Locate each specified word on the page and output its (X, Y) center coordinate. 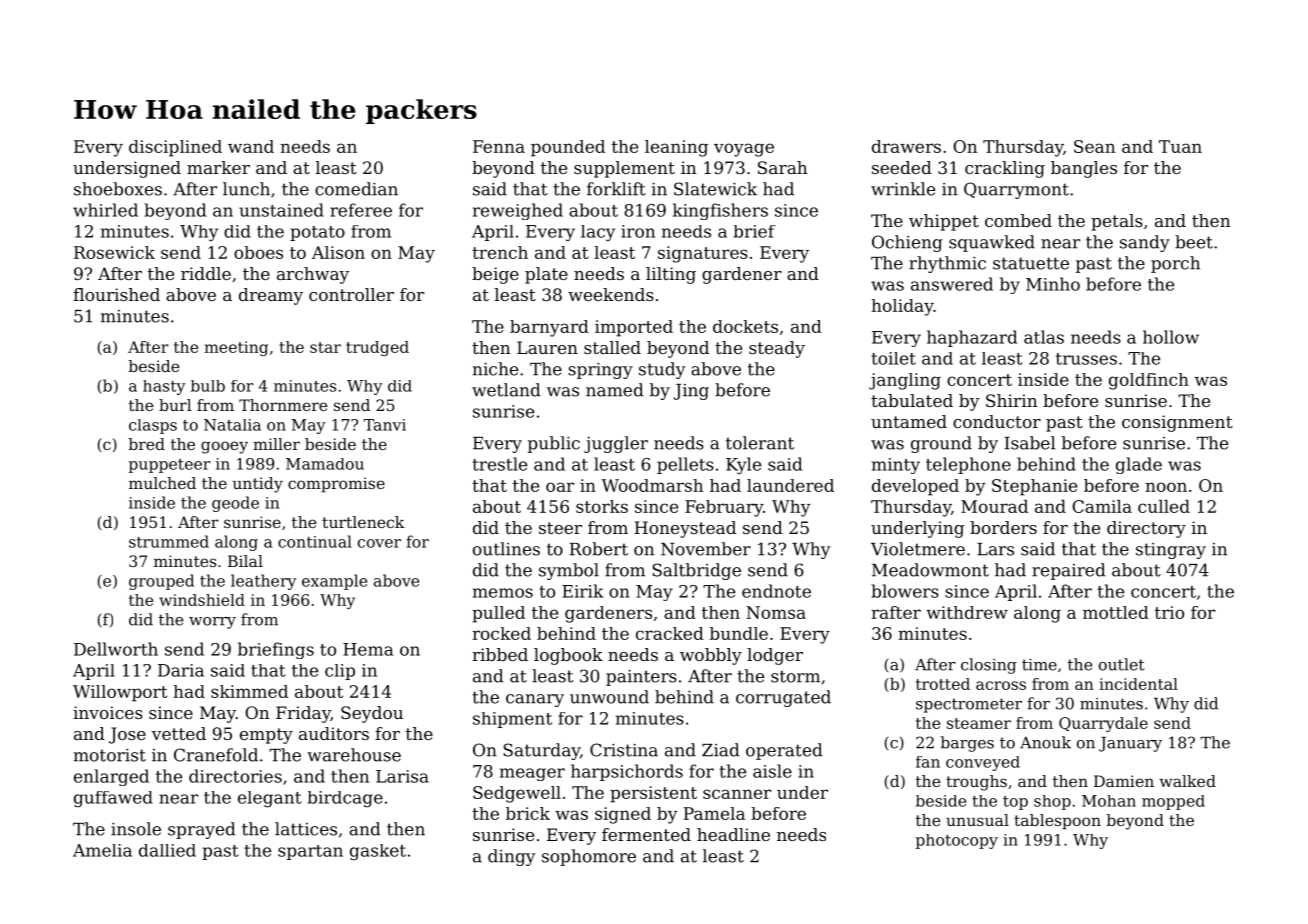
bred (147, 444)
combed (1018, 220)
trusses (1086, 359)
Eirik (582, 591)
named (615, 390)
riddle (206, 273)
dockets (745, 326)
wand (251, 146)
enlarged (111, 777)
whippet (944, 222)
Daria (181, 670)
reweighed (518, 211)
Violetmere (918, 549)
